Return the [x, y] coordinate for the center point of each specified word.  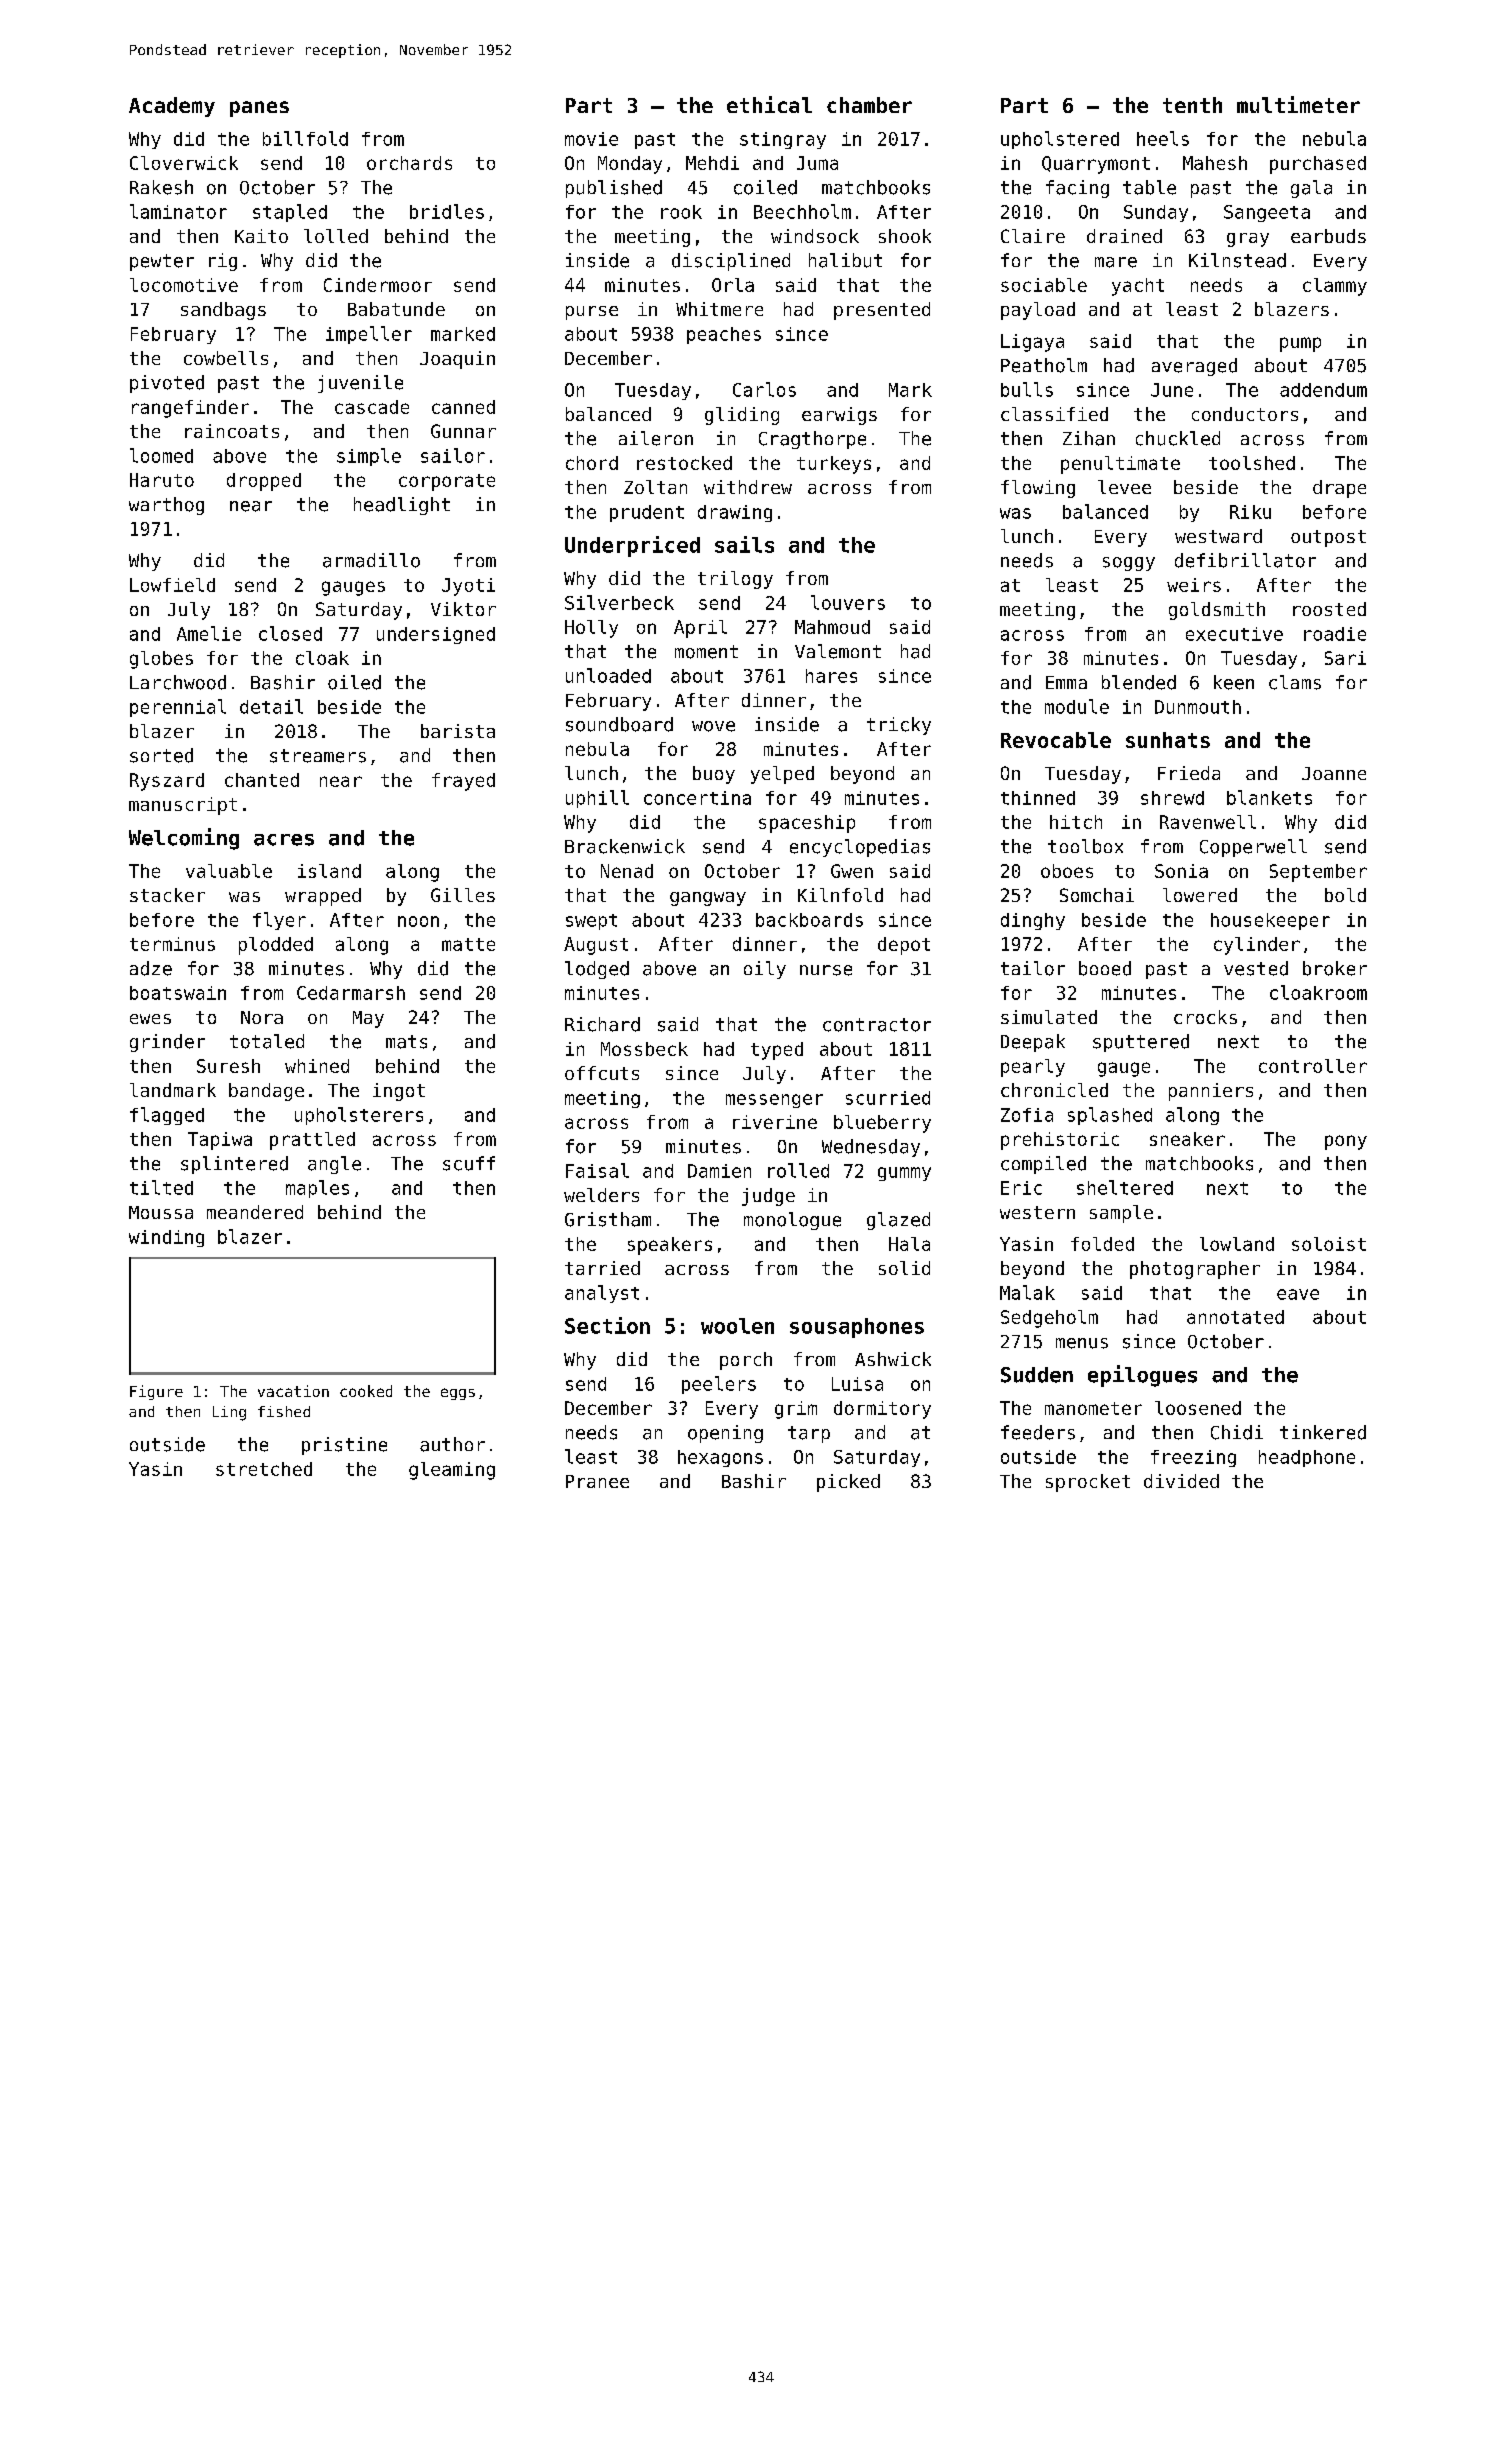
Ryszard [167, 782]
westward [1218, 536]
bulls [1027, 389]
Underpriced [632, 546]
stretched [264, 1469]
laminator [178, 211]
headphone [1307, 1458]
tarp [809, 1434]
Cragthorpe [812, 440]
